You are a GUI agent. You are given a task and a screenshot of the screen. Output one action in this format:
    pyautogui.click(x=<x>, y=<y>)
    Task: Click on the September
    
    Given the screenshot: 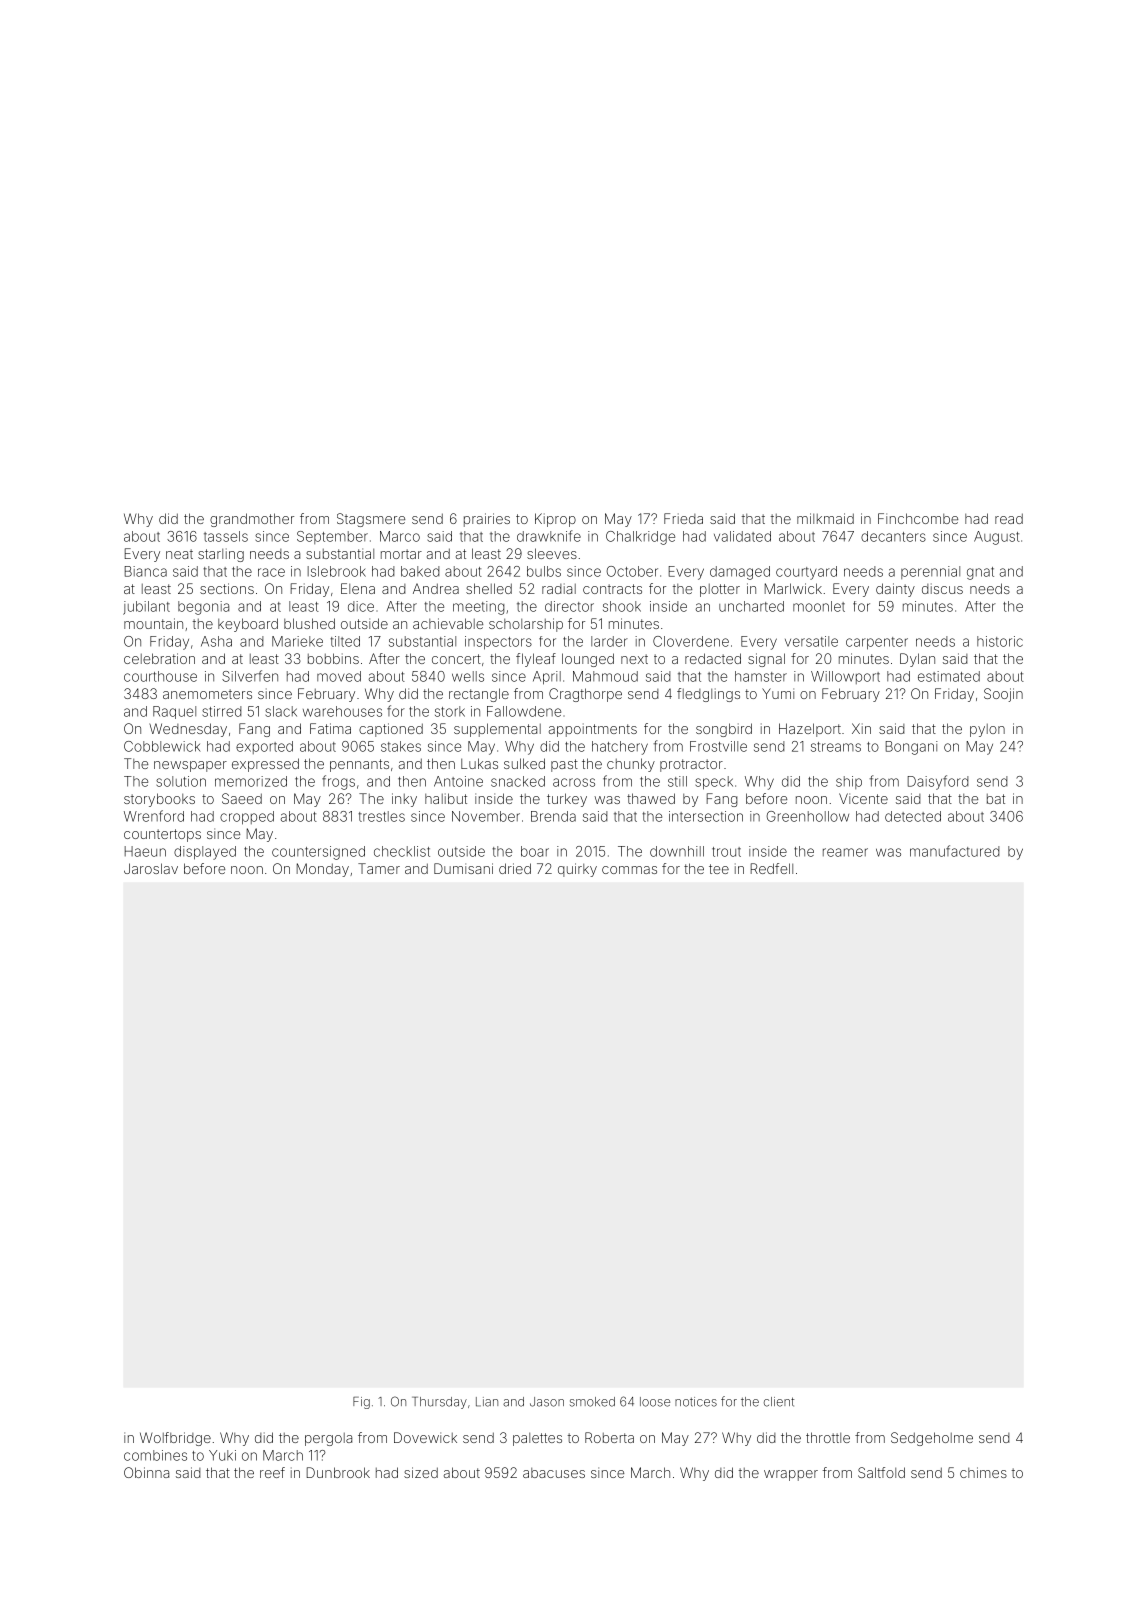 What is the action you would take?
    pyautogui.click(x=332, y=537)
